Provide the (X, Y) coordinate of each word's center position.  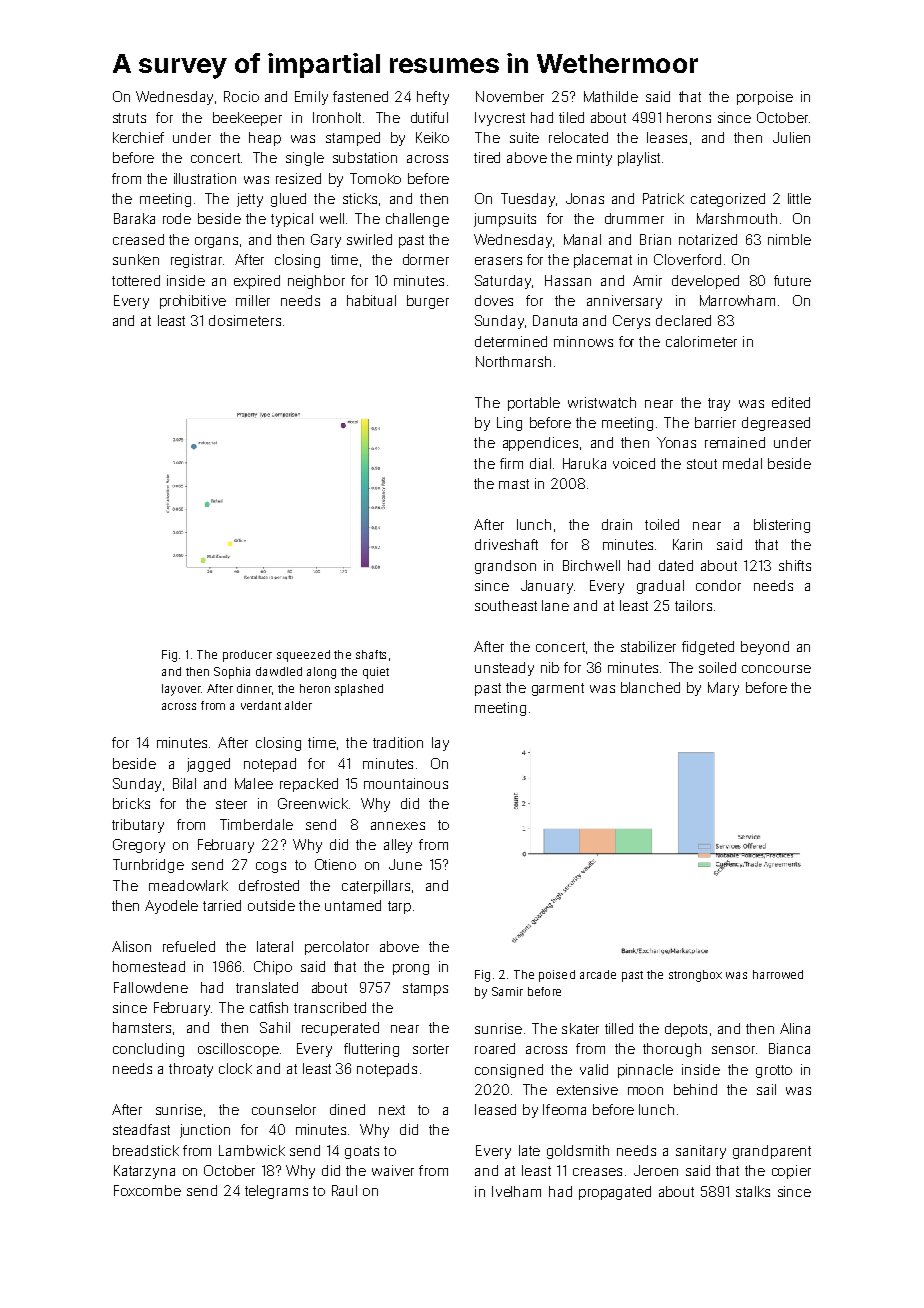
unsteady (504, 669)
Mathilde (611, 96)
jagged (208, 765)
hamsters (142, 1027)
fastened (360, 96)
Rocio (241, 96)
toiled (662, 524)
